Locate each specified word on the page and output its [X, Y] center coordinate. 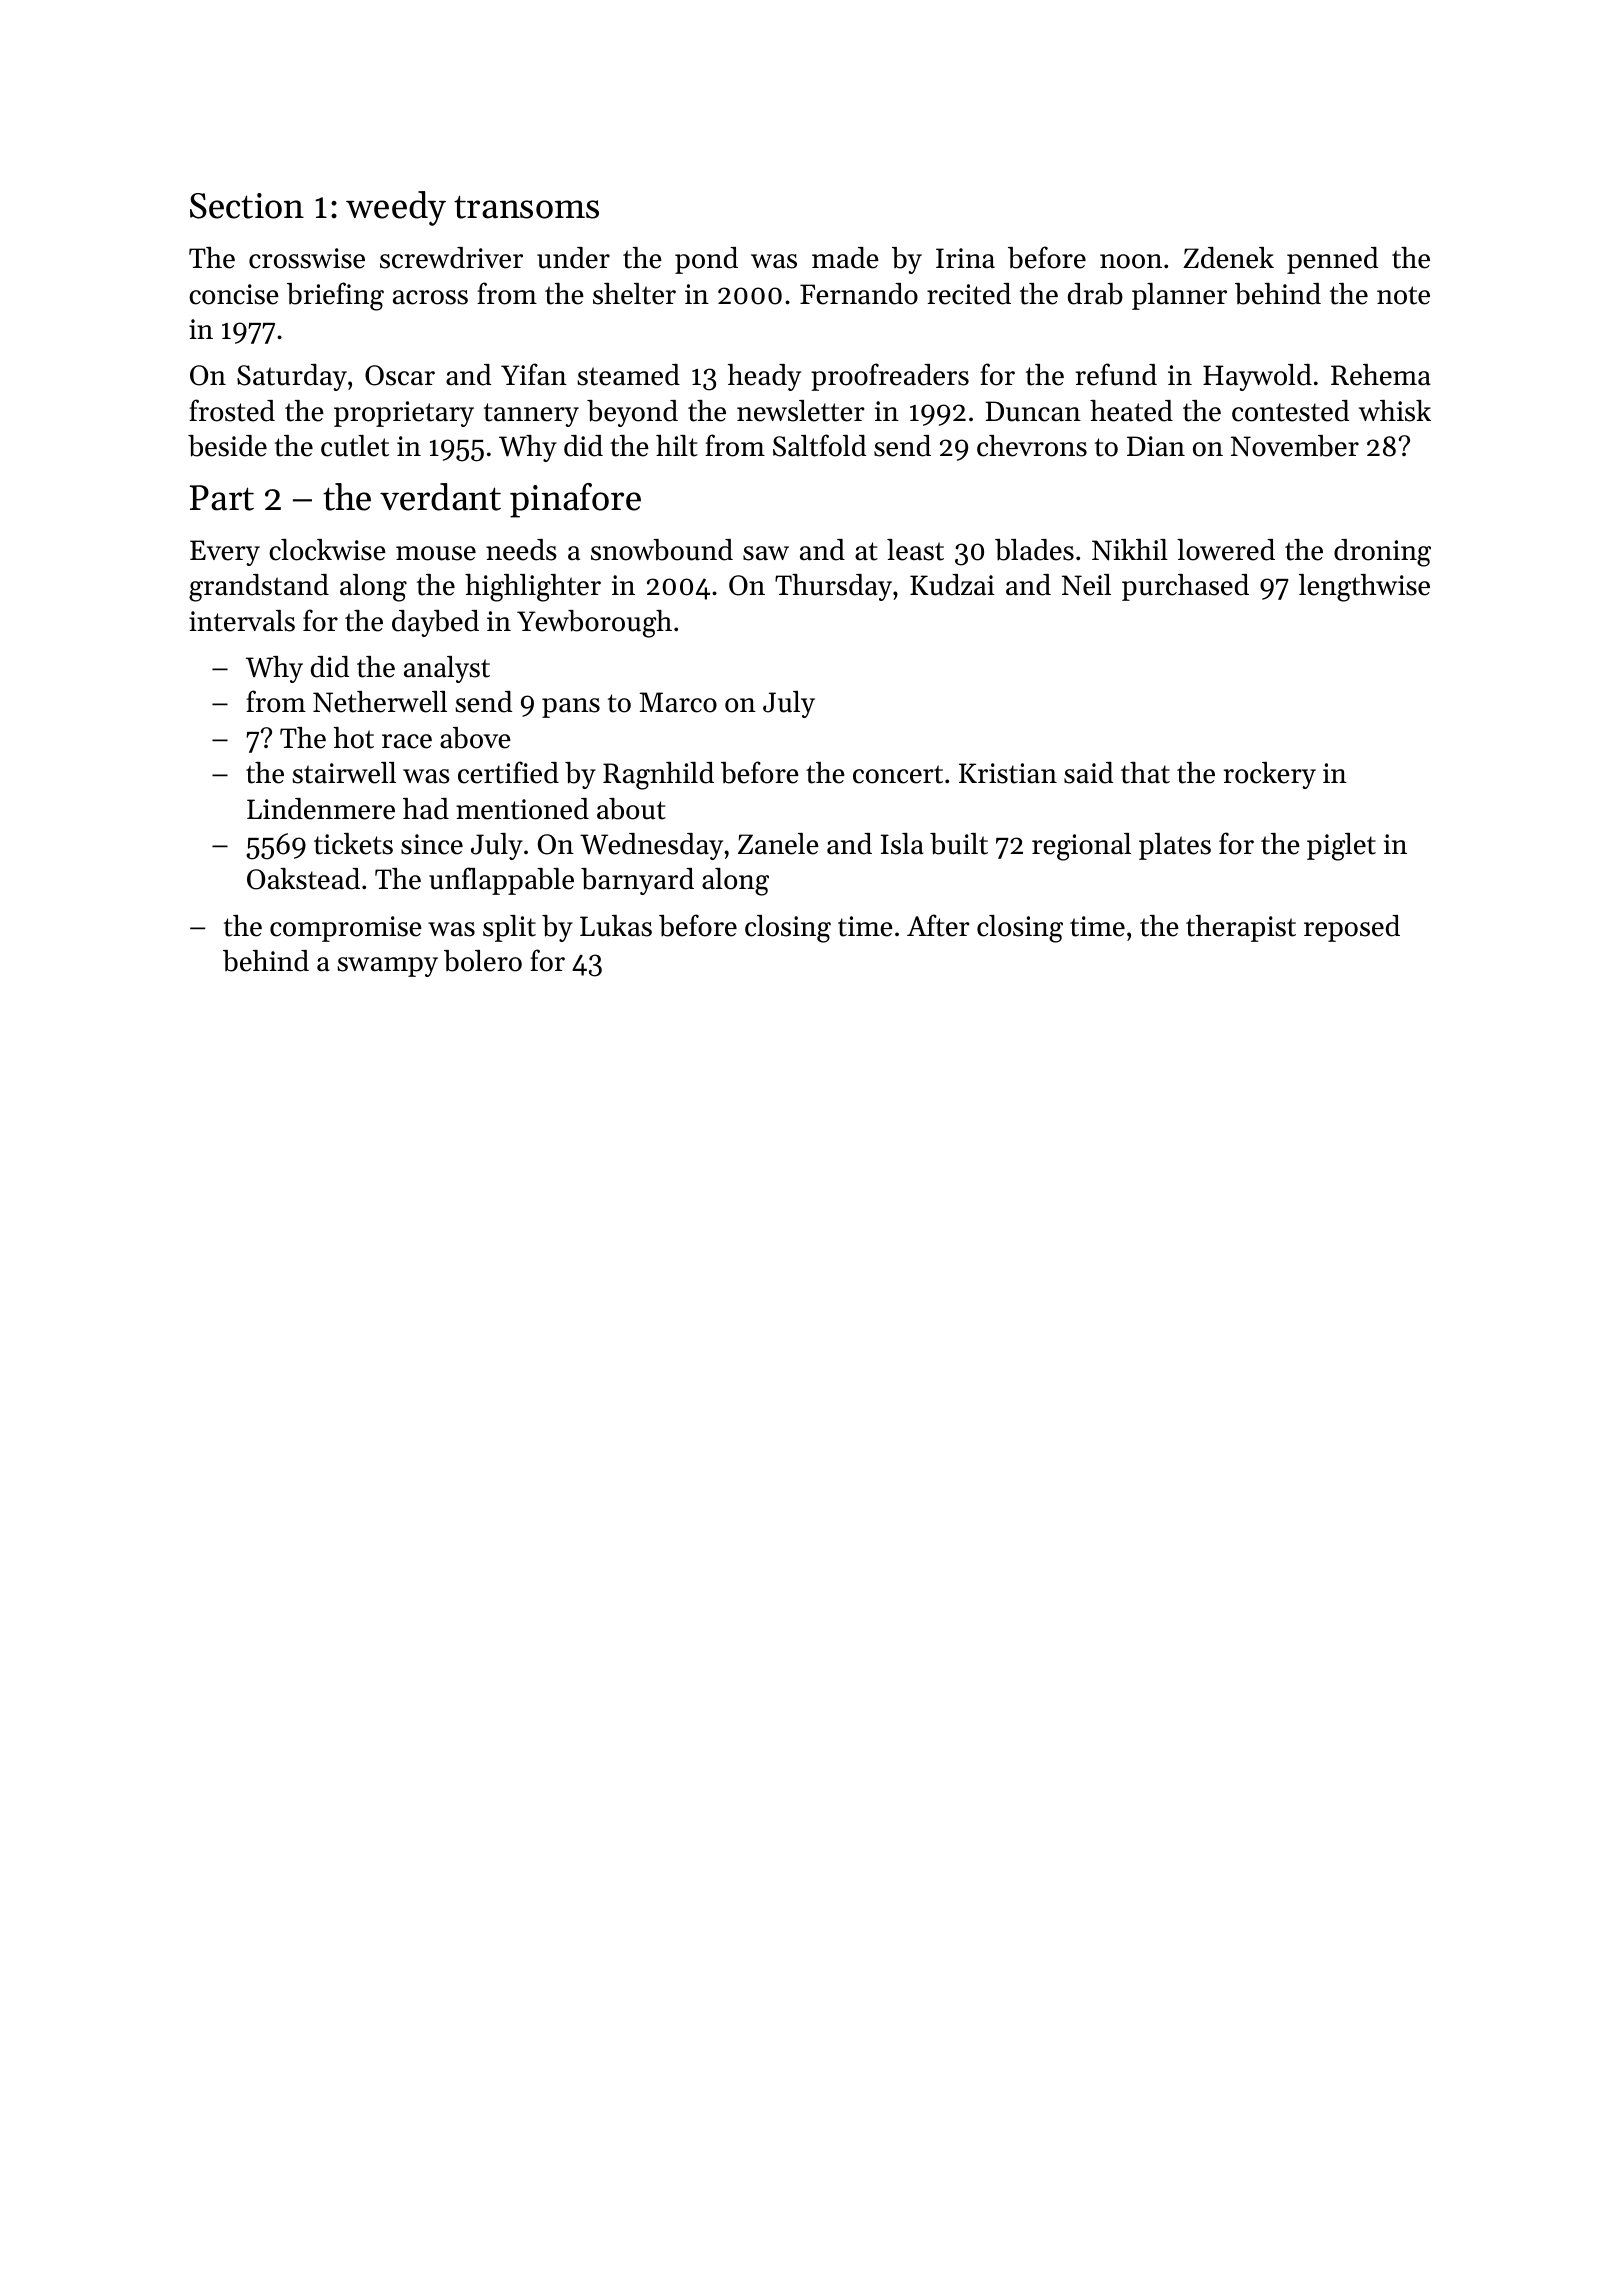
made [845, 258]
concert [898, 774]
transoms [526, 207]
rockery [1270, 775]
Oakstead [303, 879]
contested [1290, 411]
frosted [232, 410]
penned [1332, 260]
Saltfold [819, 445]
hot [354, 738]
